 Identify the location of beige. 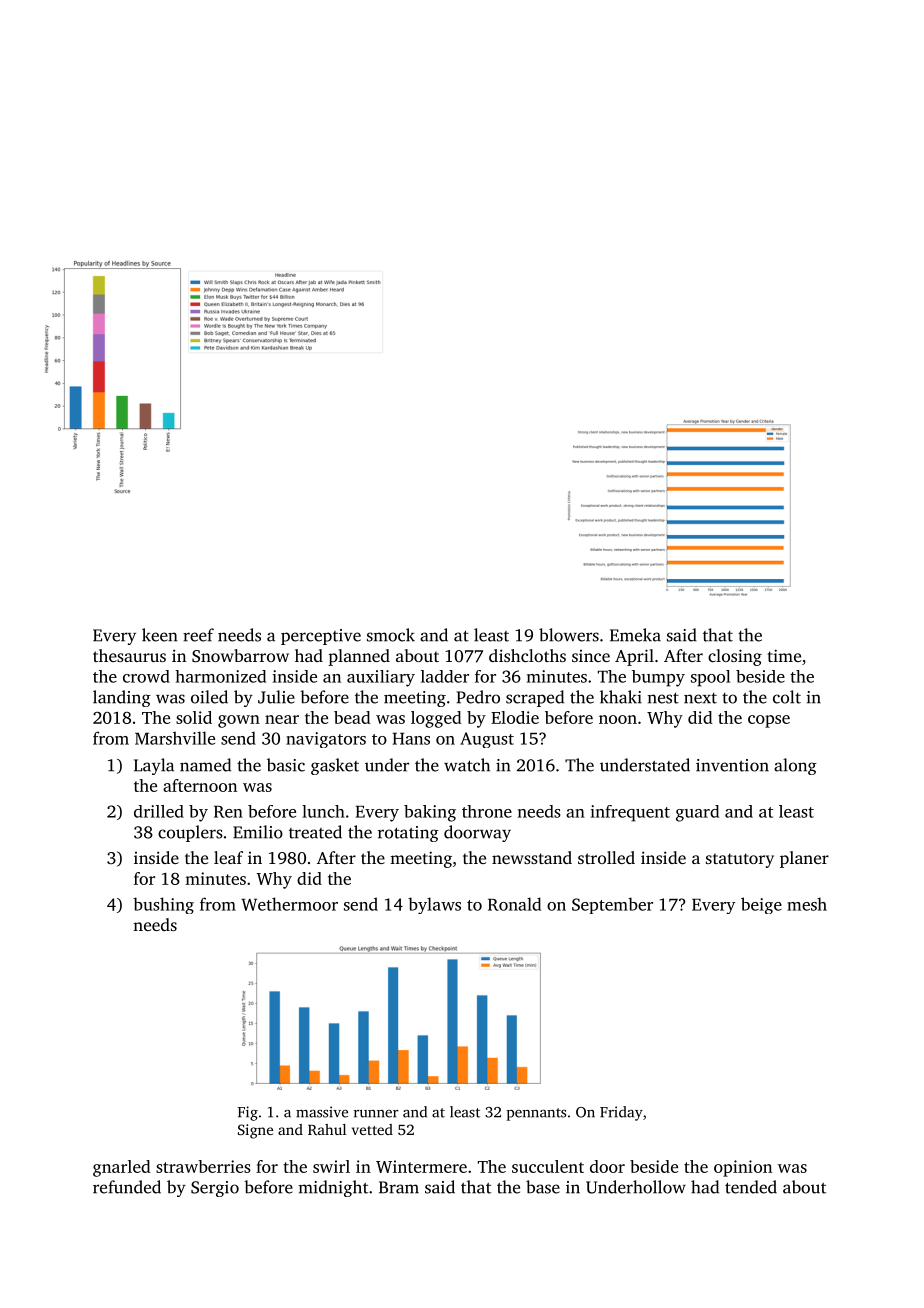
(761, 905).
